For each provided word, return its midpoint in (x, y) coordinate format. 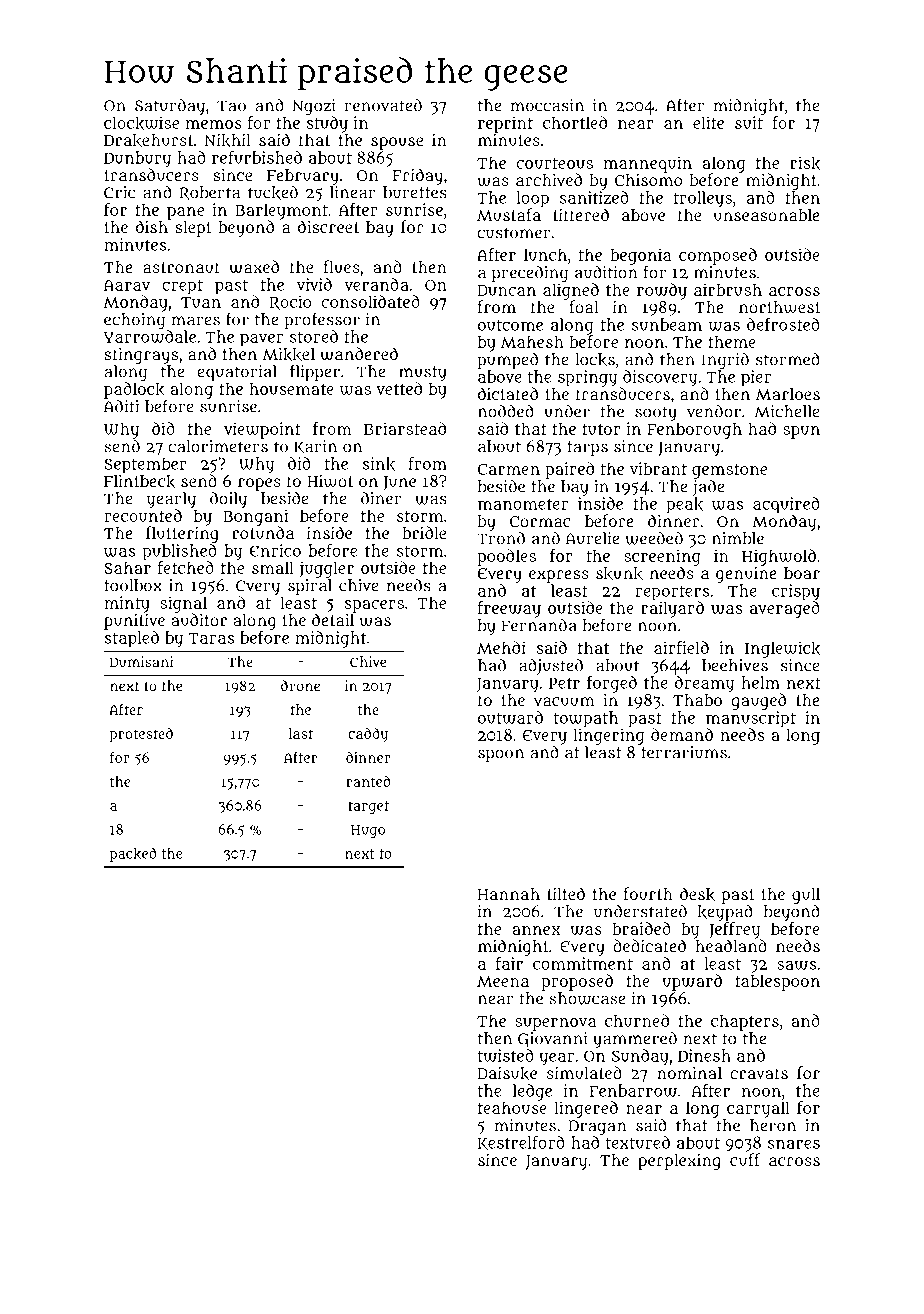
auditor (199, 619)
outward (510, 717)
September (145, 466)
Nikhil (227, 140)
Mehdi (501, 647)
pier (756, 378)
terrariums (684, 752)
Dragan (597, 1128)
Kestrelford (521, 1143)
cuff (745, 1159)
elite (708, 122)
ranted (368, 781)
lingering (609, 736)
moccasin (547, 105)
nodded (506, 411)
